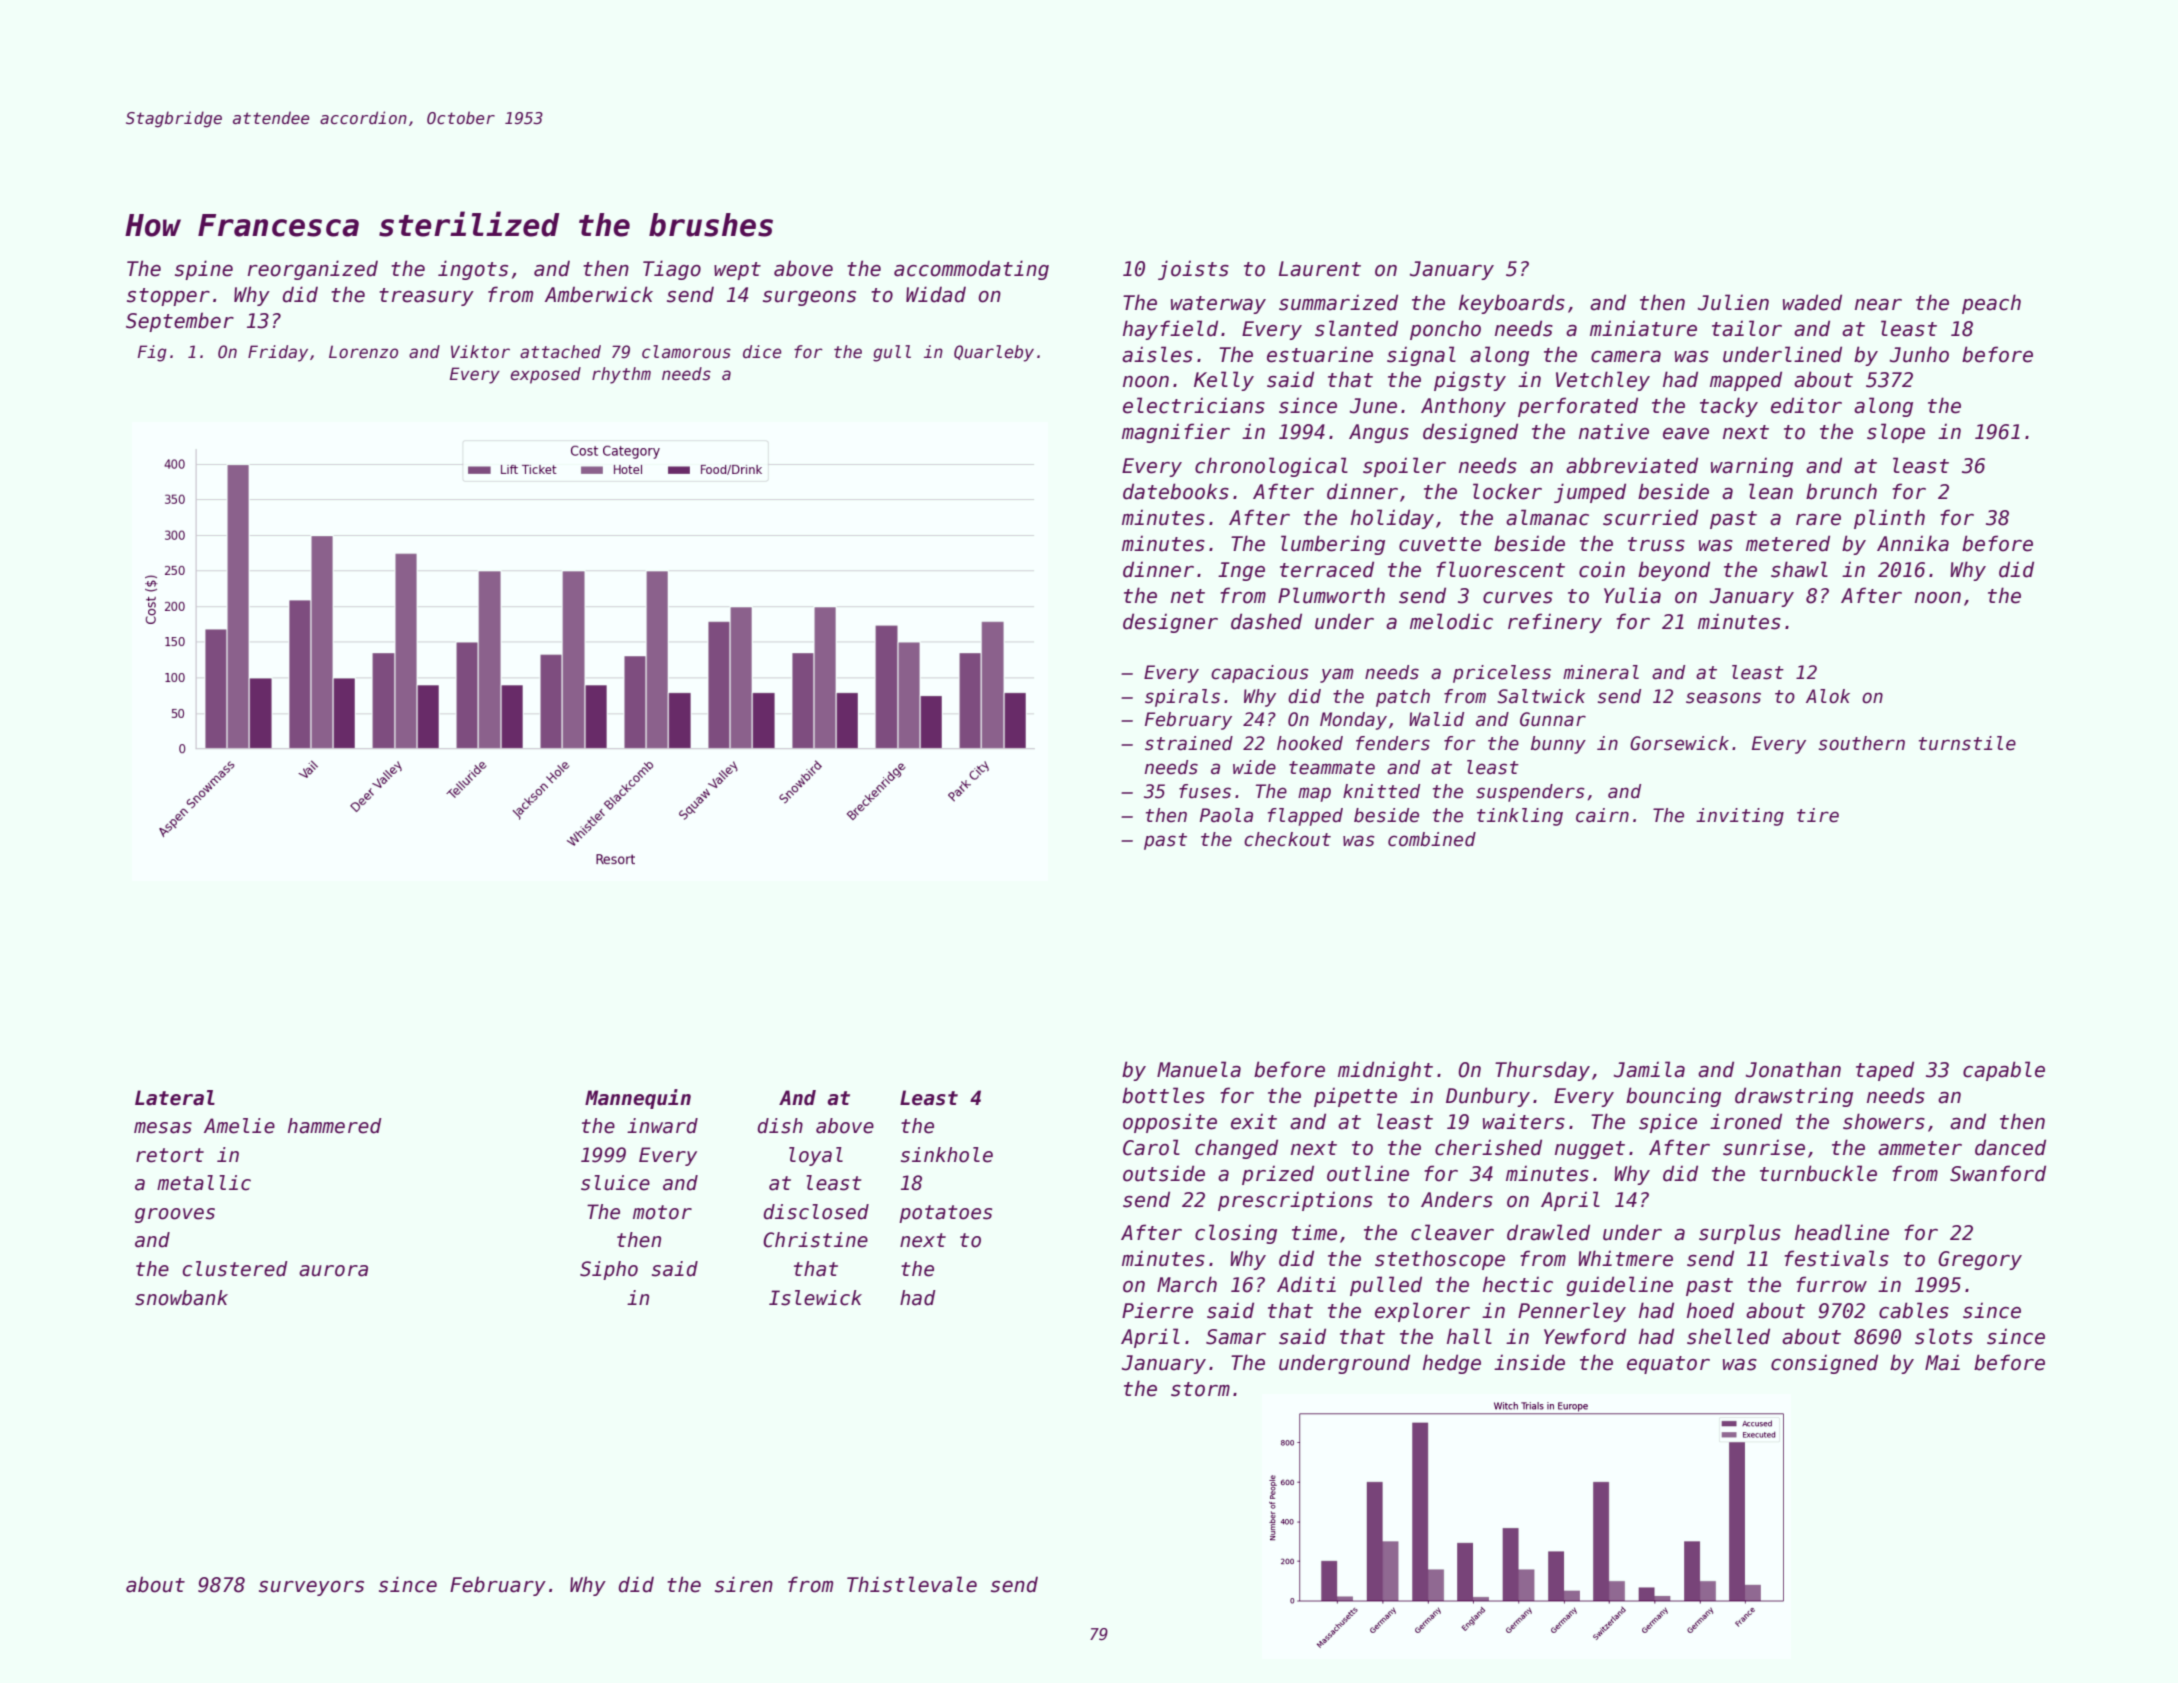 The image size is (2178, 1683). Describe the element at coordinates (313, 270) in the screenshot. I see `reorganized` at that location.
